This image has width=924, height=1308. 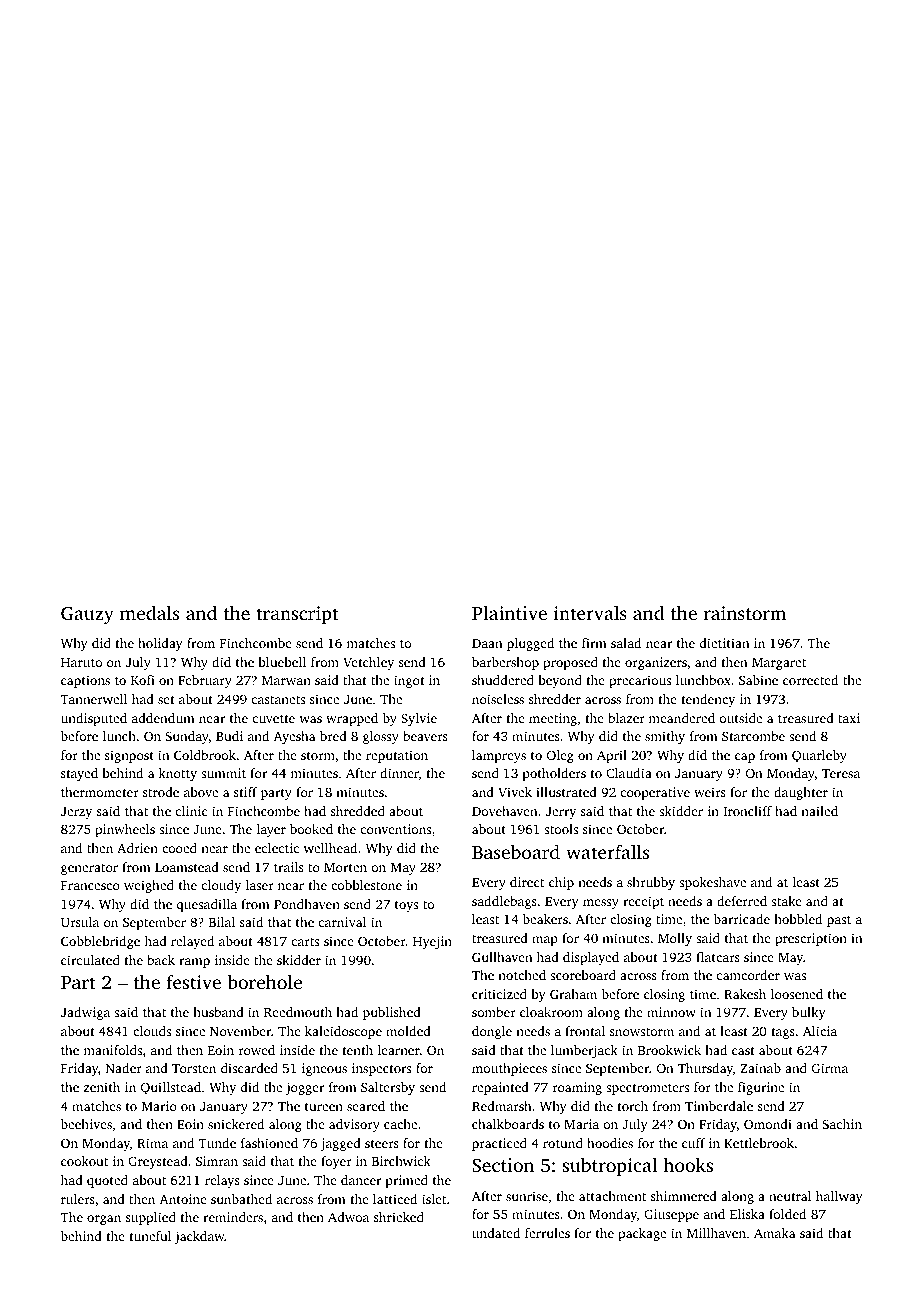 I want to click on Margaret, so click(x=779, y=664).
